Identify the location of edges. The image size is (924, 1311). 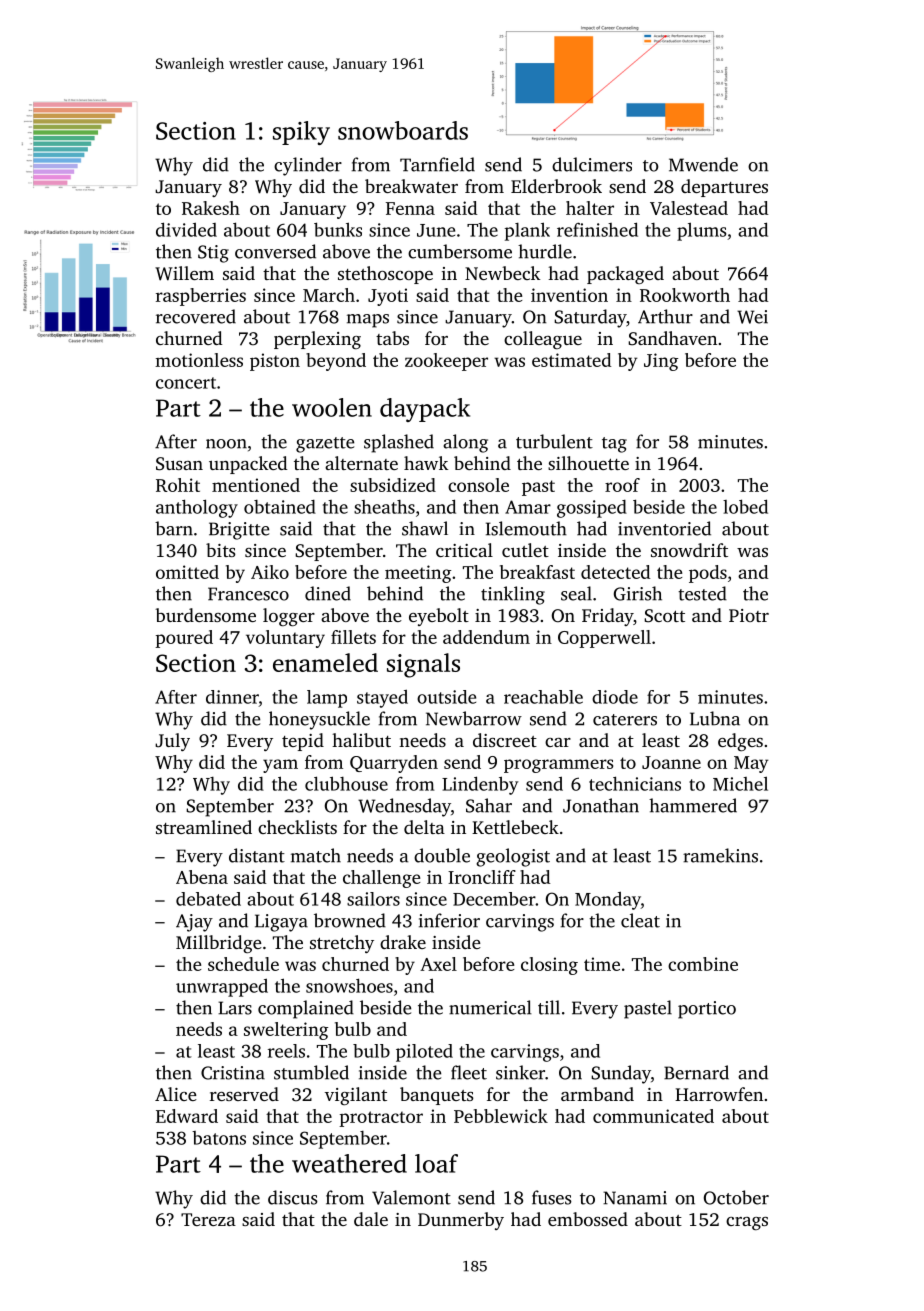
(740, 742).
